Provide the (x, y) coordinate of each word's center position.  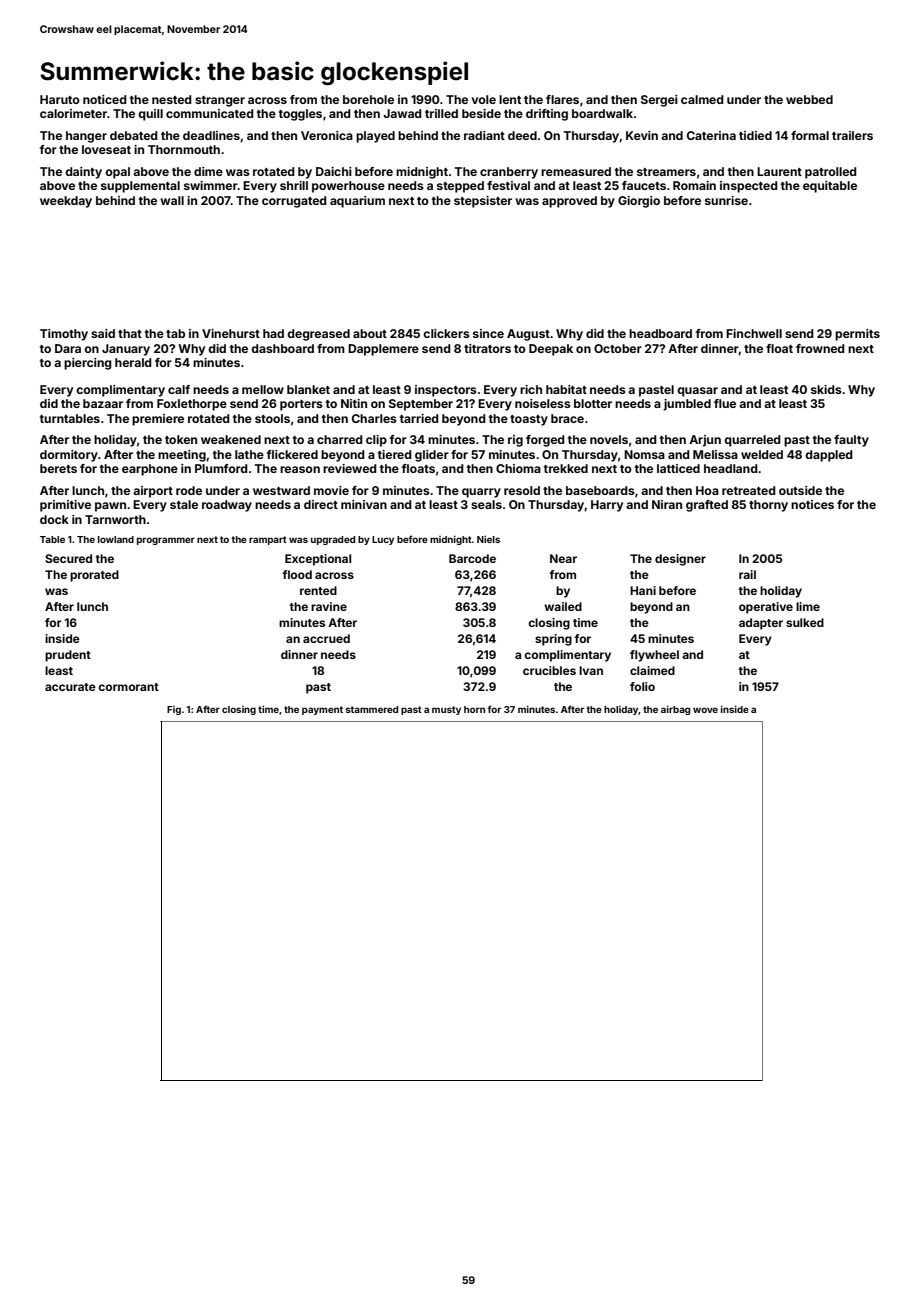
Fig (174, 710)
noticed (105, 99)
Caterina (711, 135)
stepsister (483, 202)
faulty (851, 441)
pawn (110, 507)
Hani (643, 590)
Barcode (472, 558)
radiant (484, 135)
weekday (66, 202)
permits (857, 335)
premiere (158, 420)
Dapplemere (383, 350)
